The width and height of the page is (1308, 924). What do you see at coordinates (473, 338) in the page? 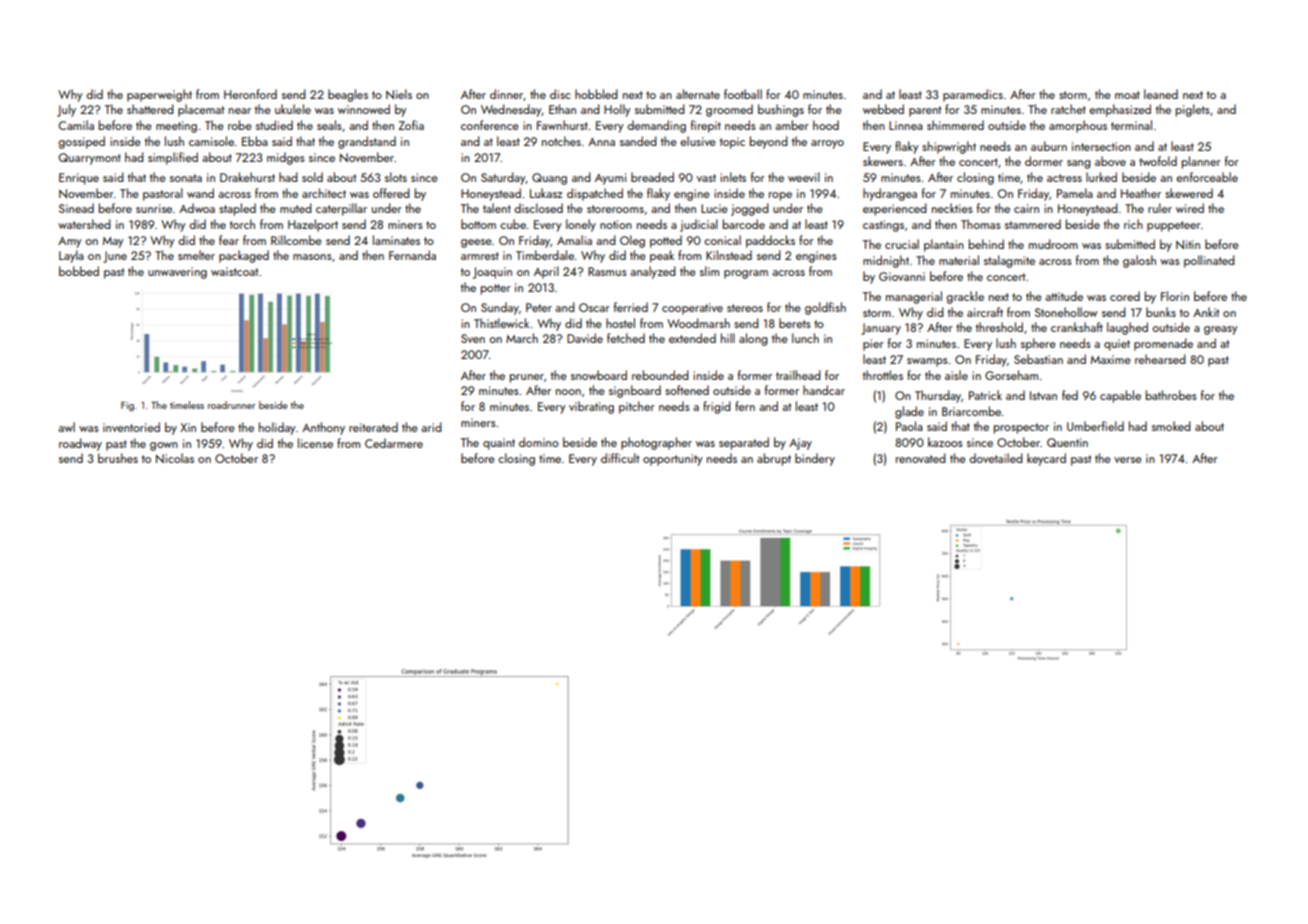
I see `Sven` at bounding box center [473, 338].
